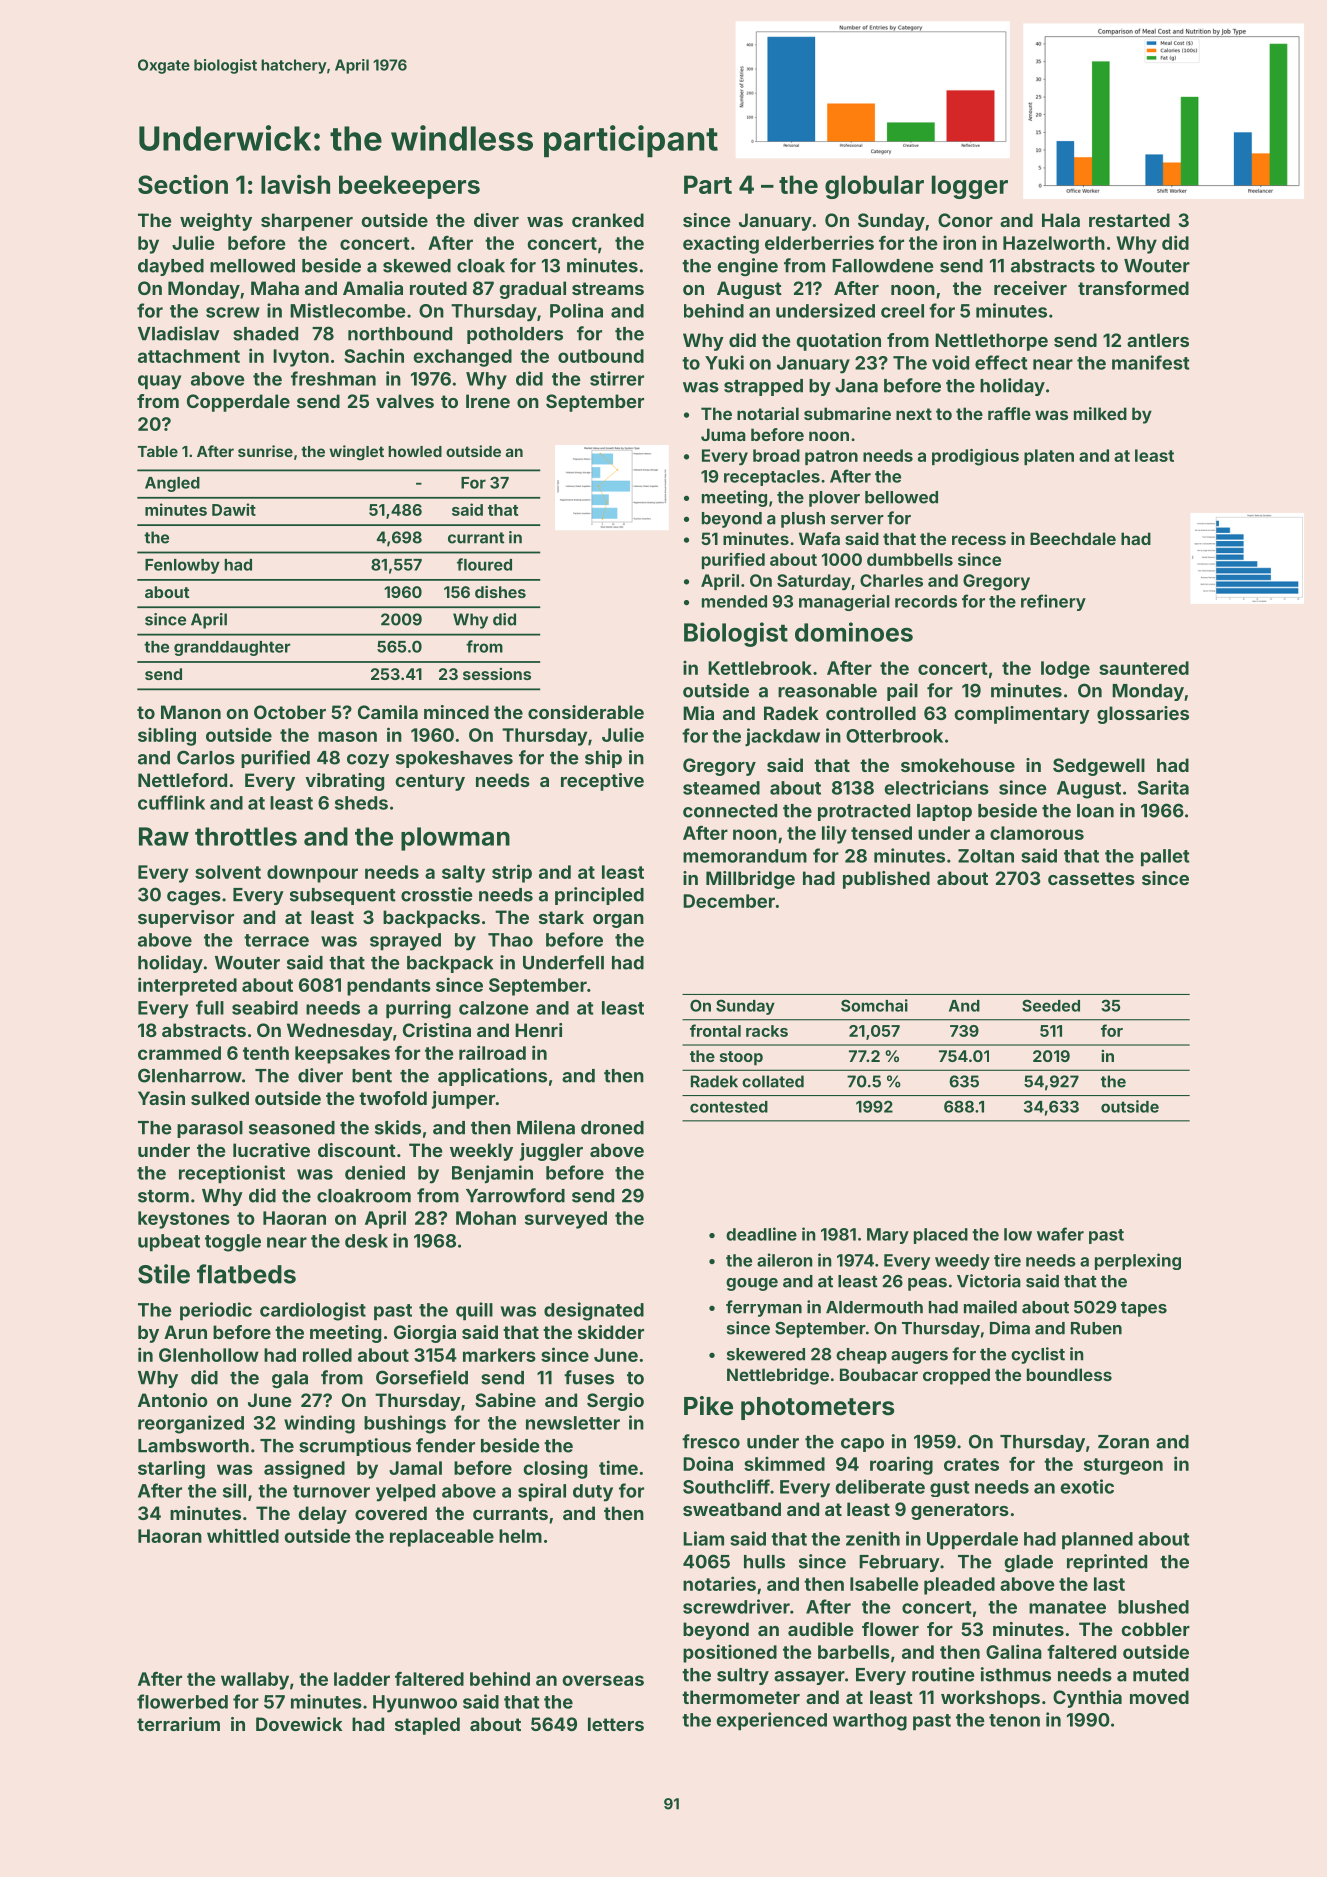  What do you see at coordinates (573, 1423) in the image?
I see `newsletter` at bounding box center [573, 1423].
